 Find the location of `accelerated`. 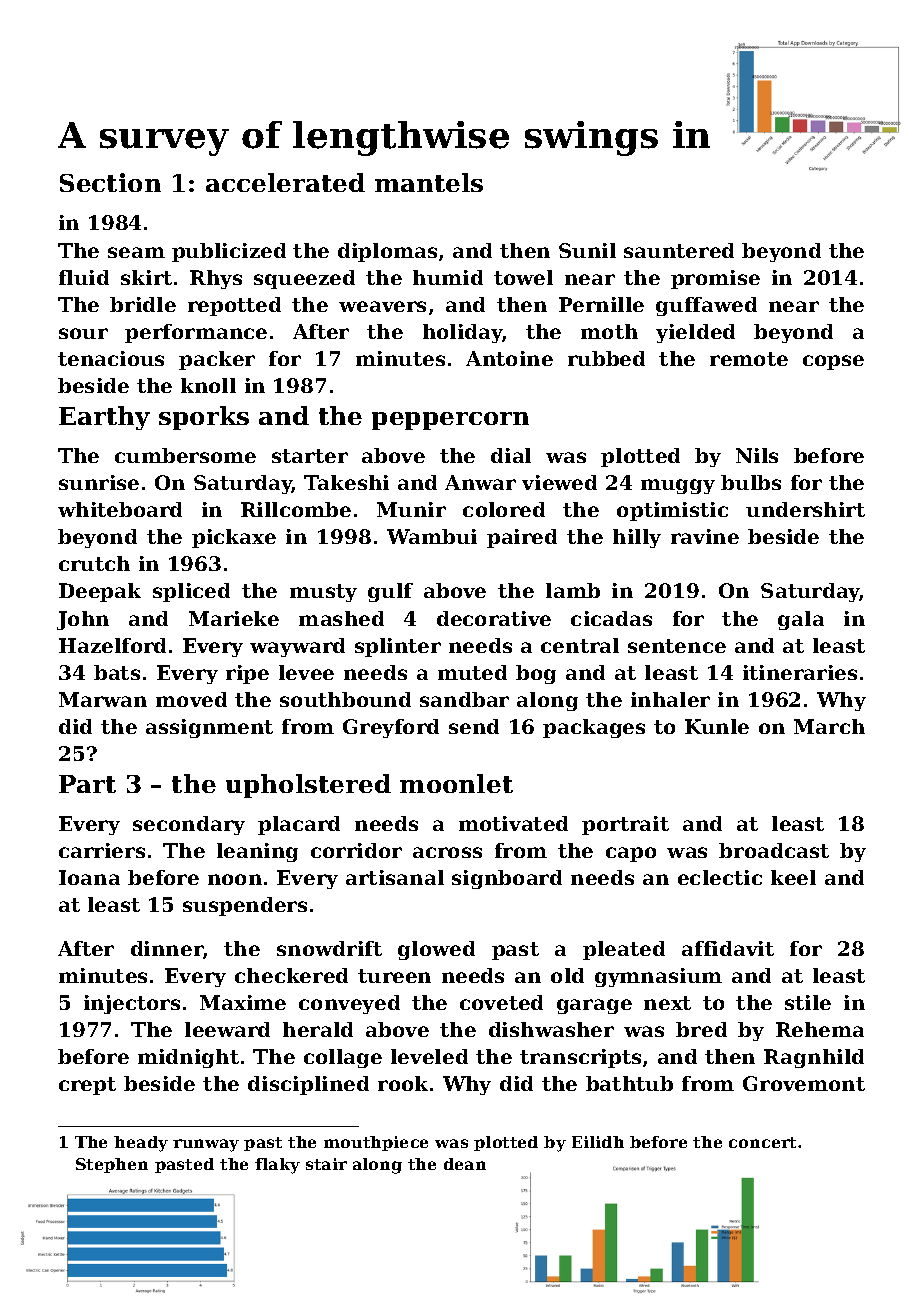

accelerated is located at coordinates (285, 182).
